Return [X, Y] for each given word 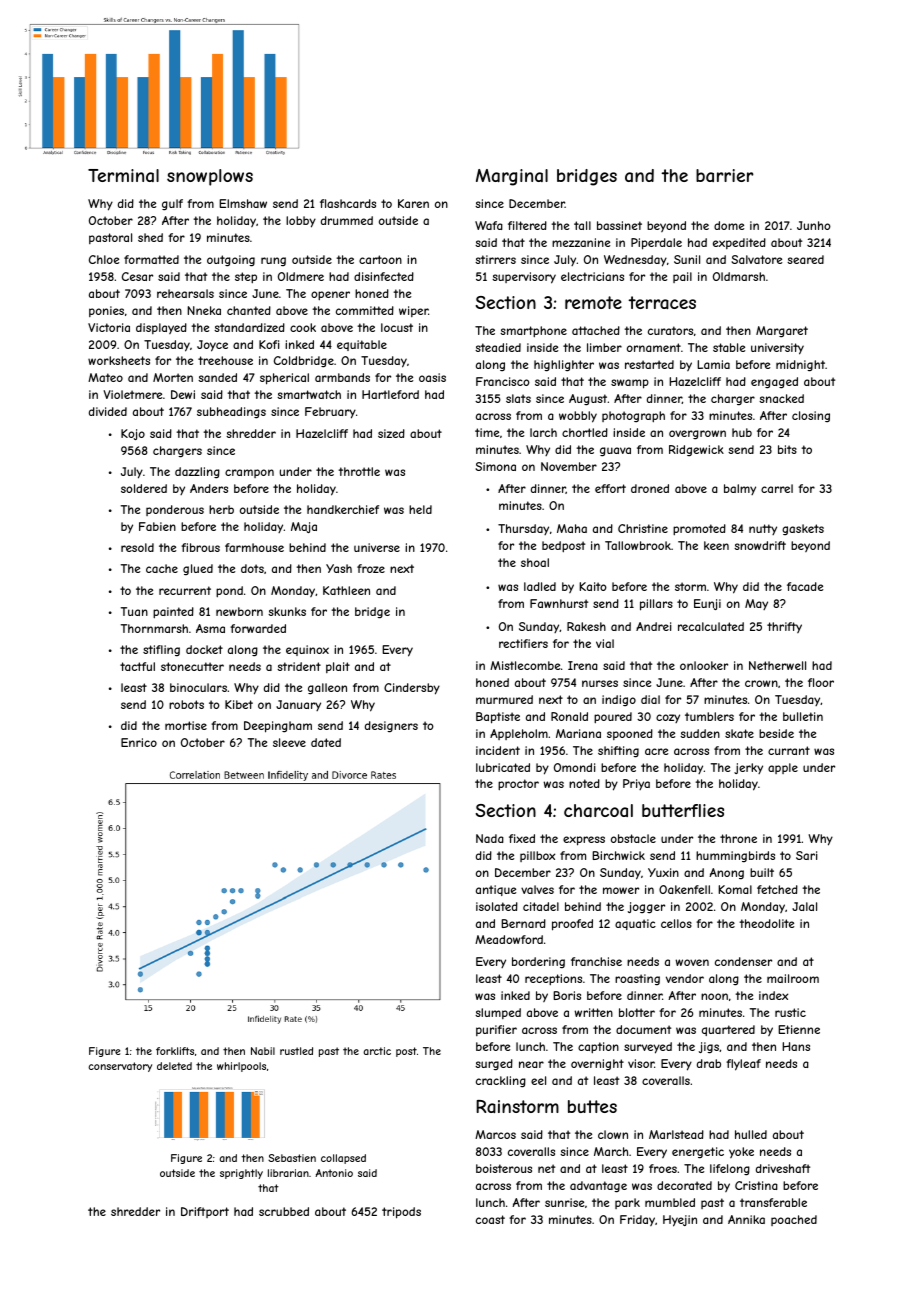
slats [518, 398]
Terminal [123, 175]
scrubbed [284, 1211]
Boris [567, 995]
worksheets [119, 360]
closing [811, 416]
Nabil [263, 1051]
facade [805, 586]
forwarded [258, 628]
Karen [413, 203]
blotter [637, 1012]
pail [682, 277]
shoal [535, 562]
